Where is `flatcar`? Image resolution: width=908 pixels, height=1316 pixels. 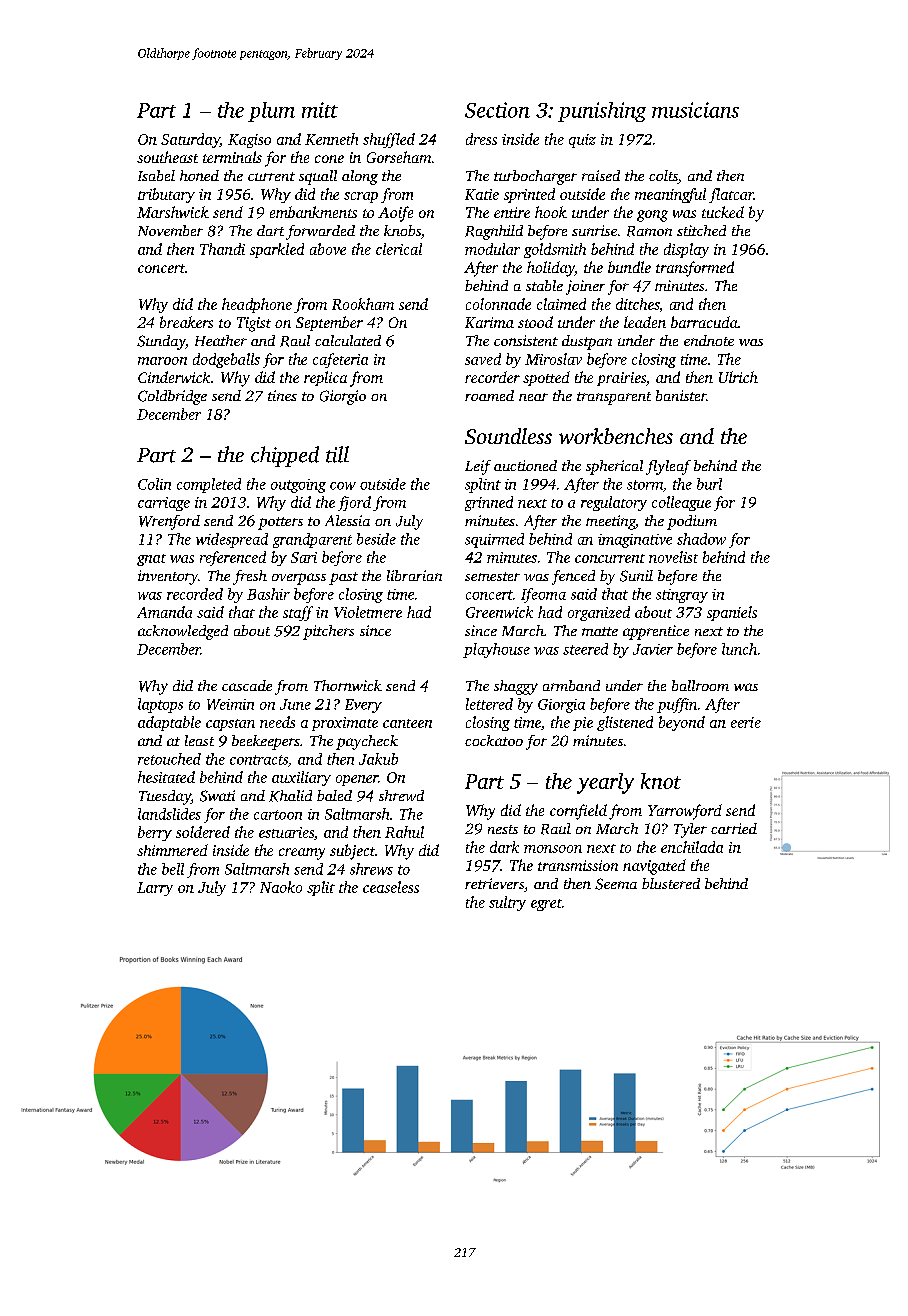 flatcar is located at coordinates (731, 195).
